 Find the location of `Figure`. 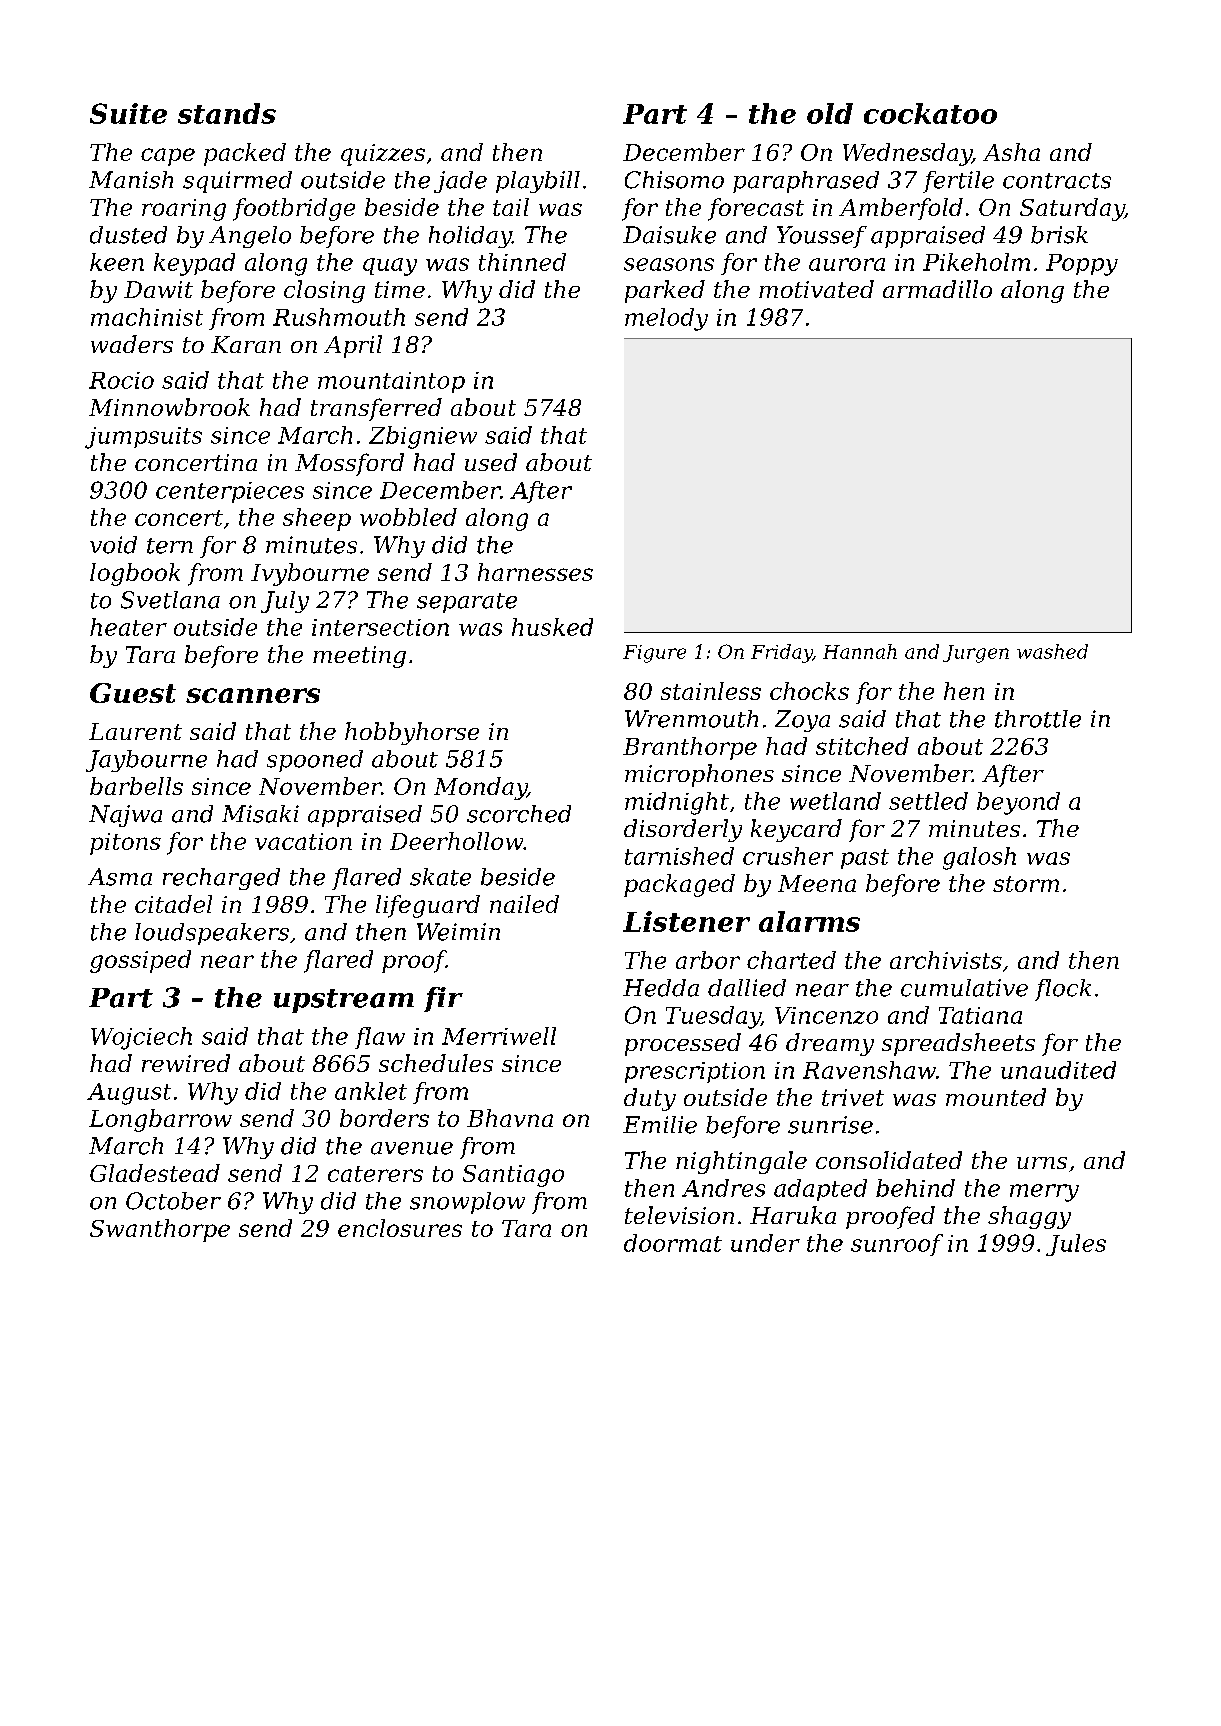

Figure is located at coordinates (654, 654).
